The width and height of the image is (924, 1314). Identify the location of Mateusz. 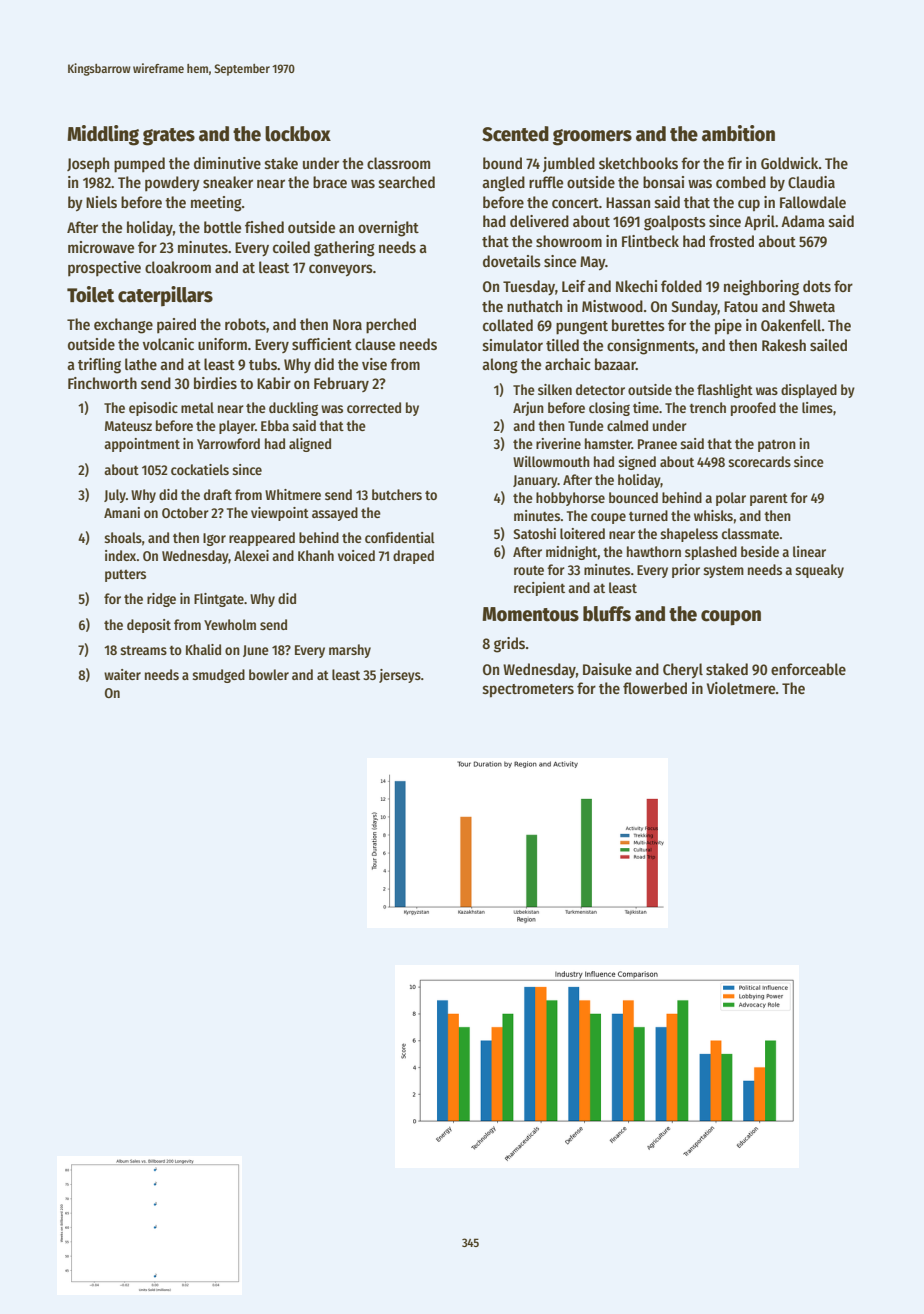
(128, 426).
